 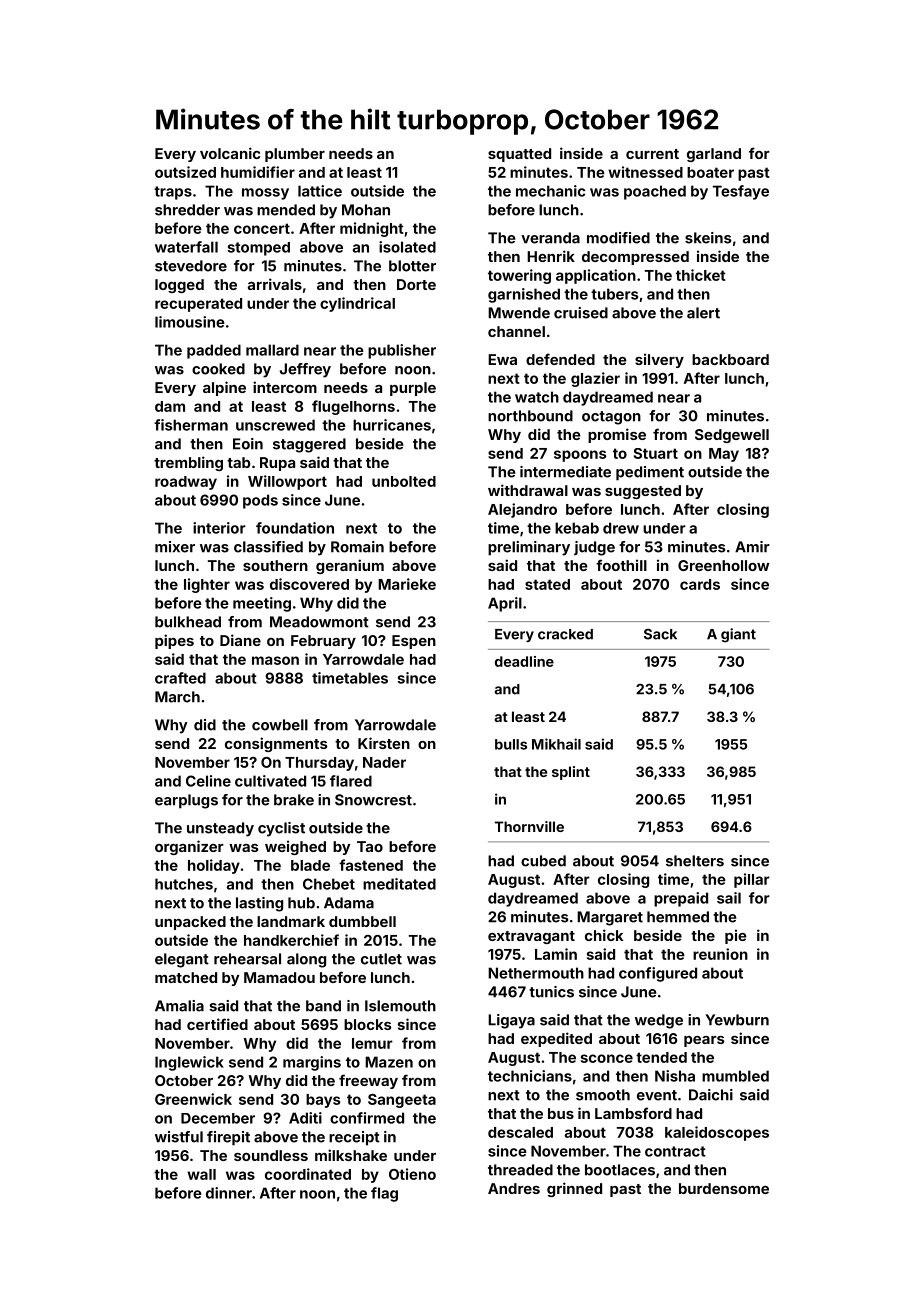 I want to click on current, so click(x=652, y=154).
